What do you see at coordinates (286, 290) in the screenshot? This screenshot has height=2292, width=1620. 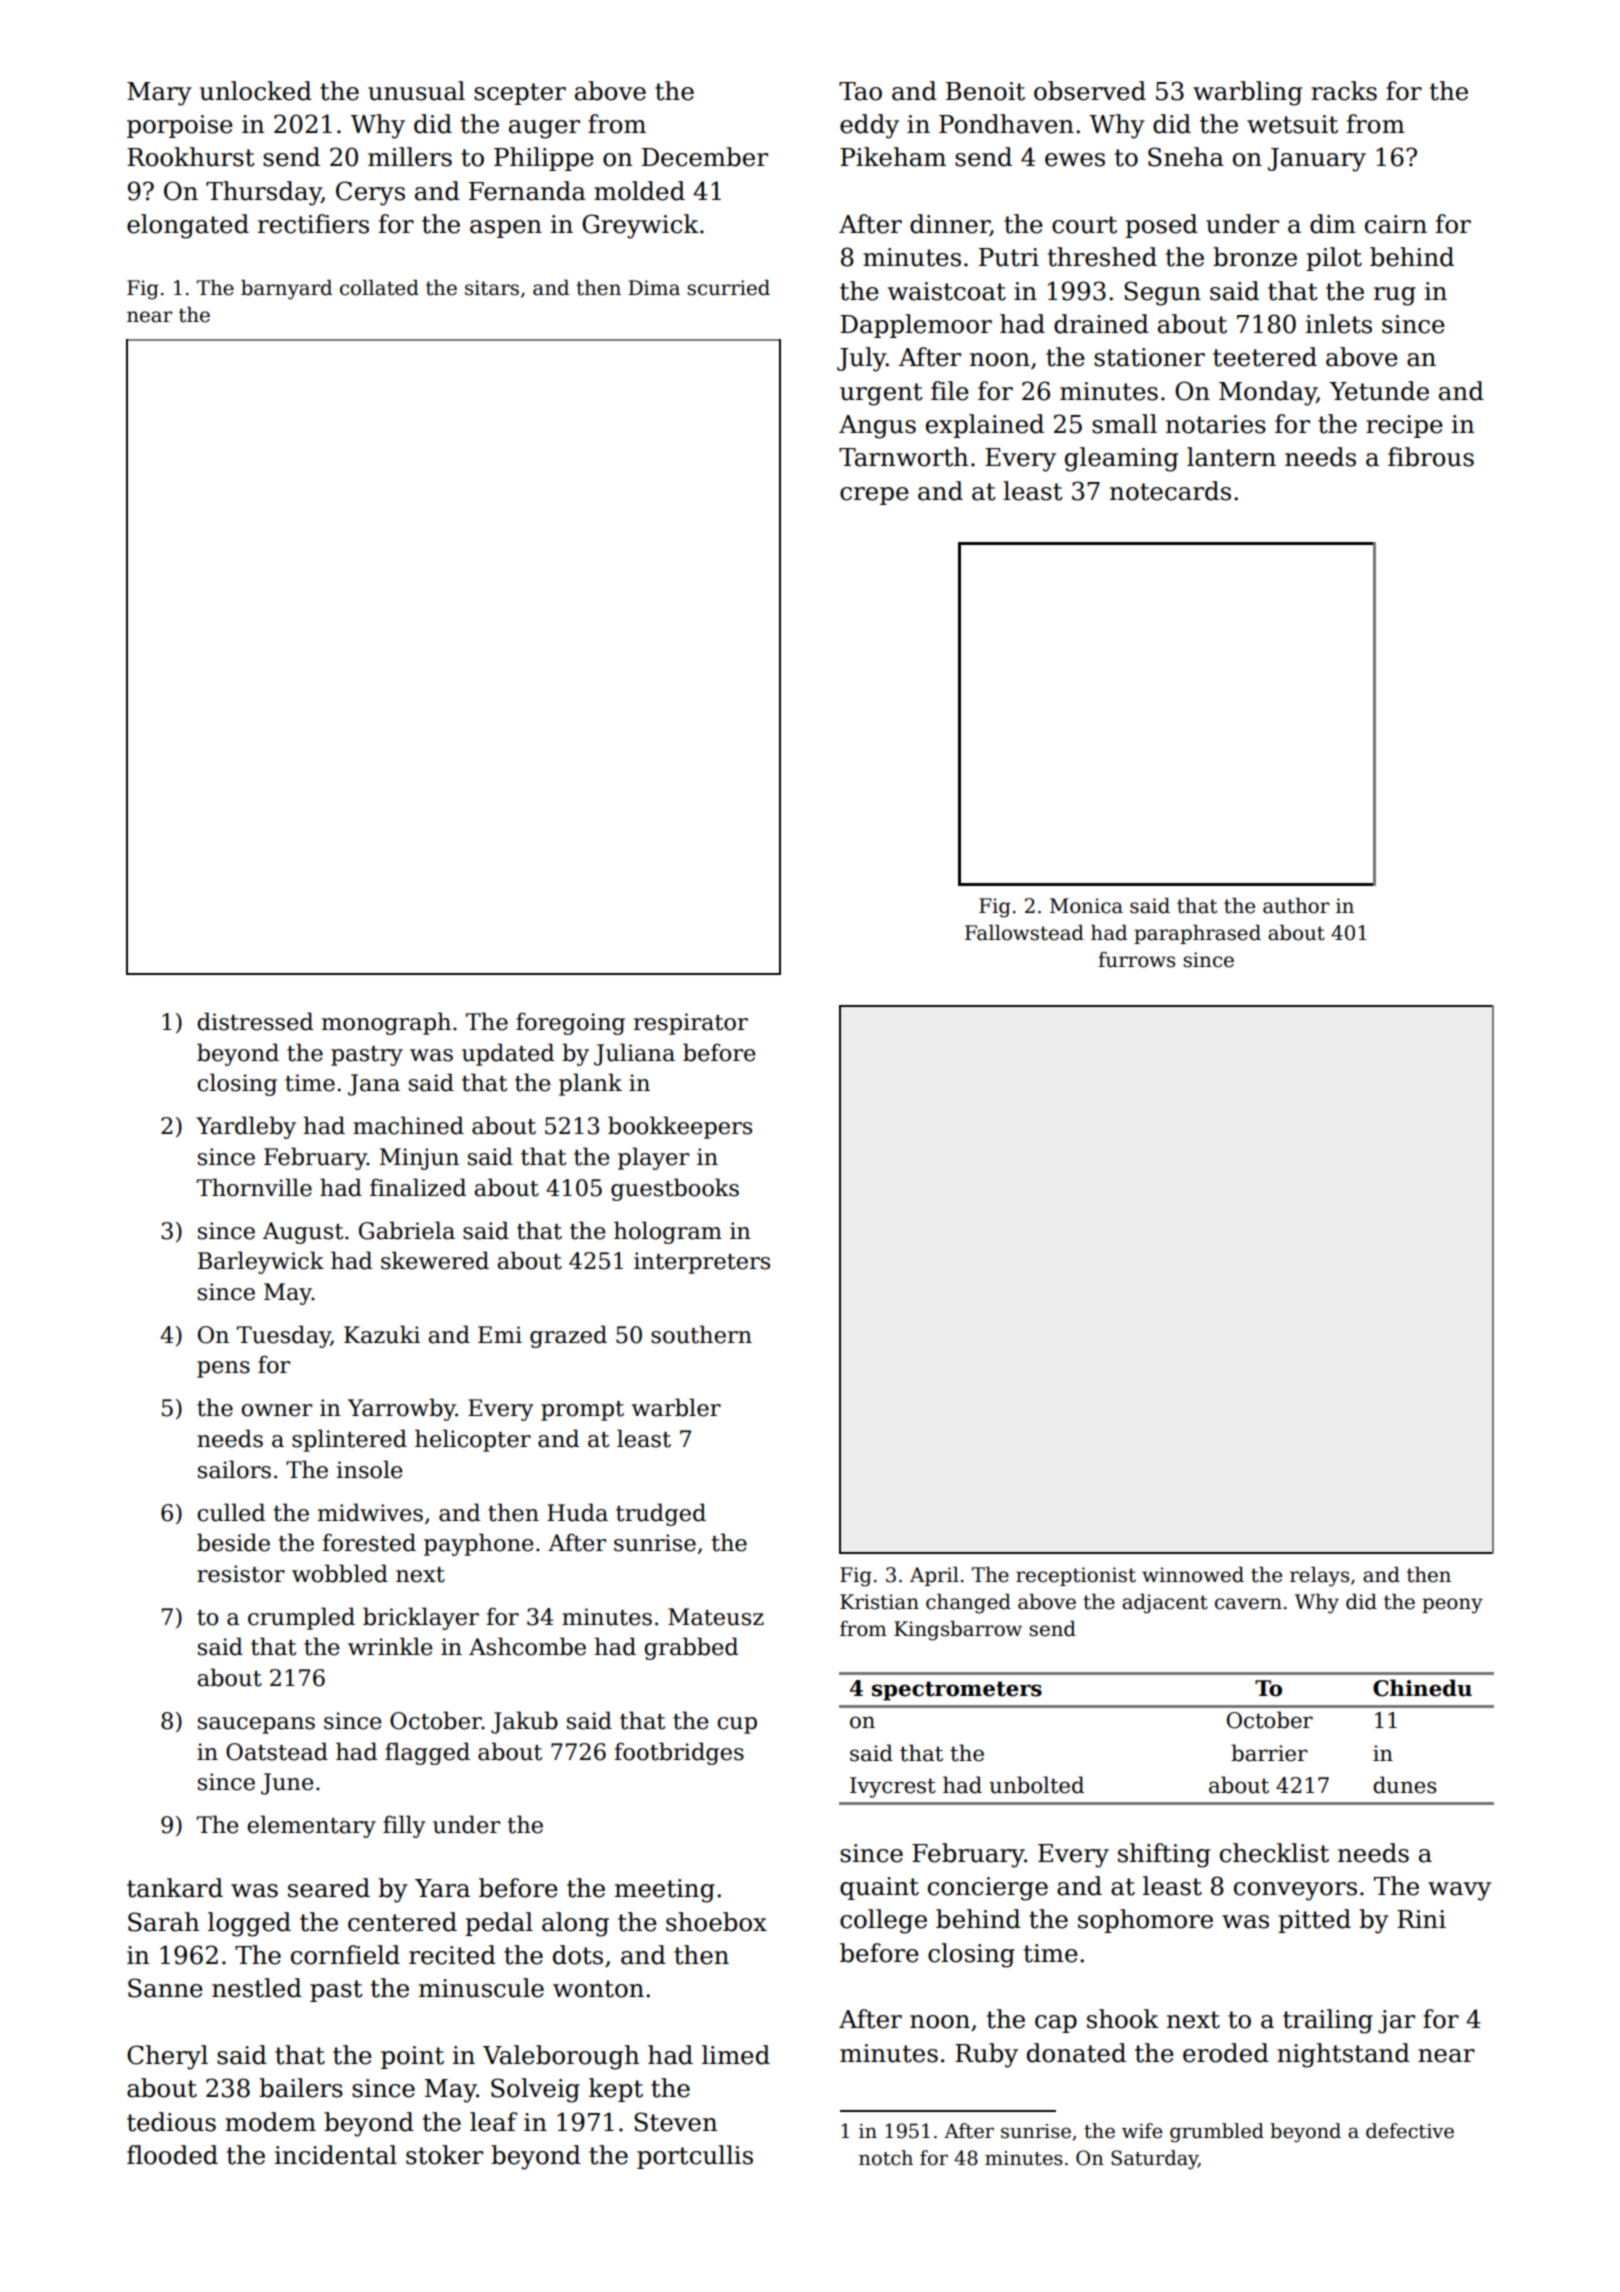 I see `barnyard` at bounding box center [286, 290].
